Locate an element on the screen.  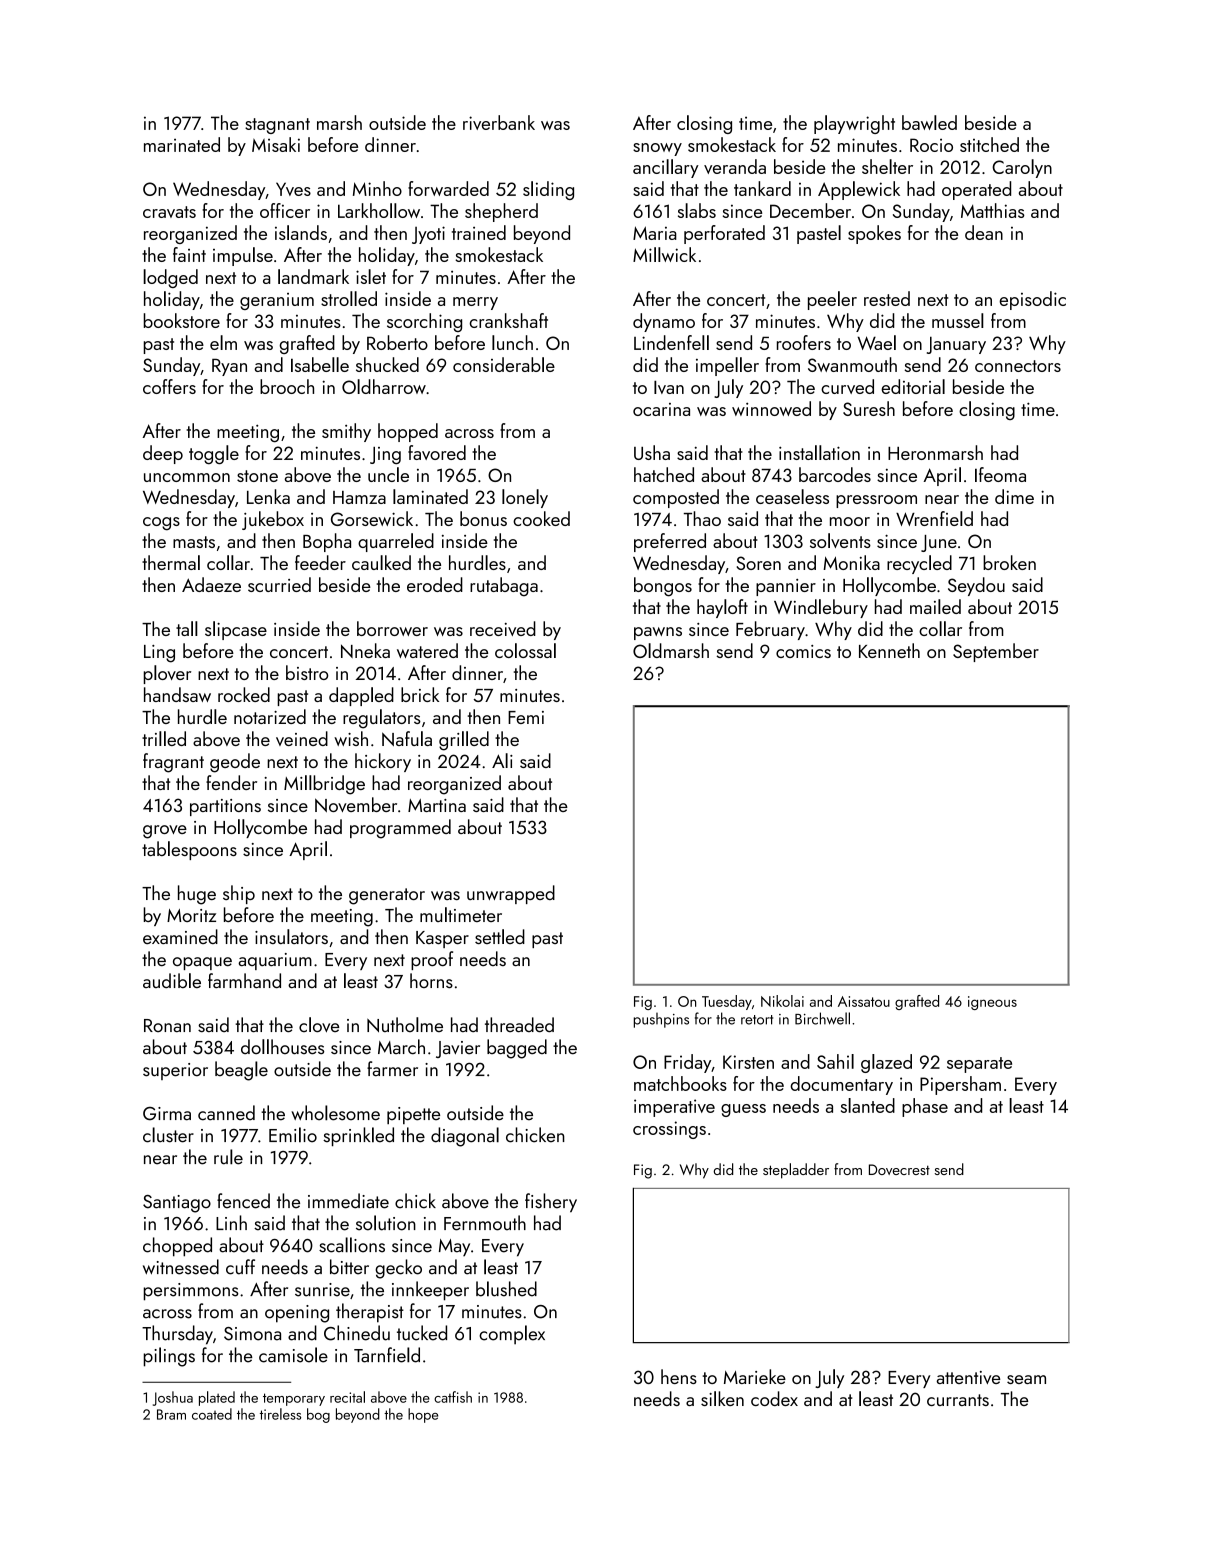
Larkhollow is located at coordinates (379, 210).
